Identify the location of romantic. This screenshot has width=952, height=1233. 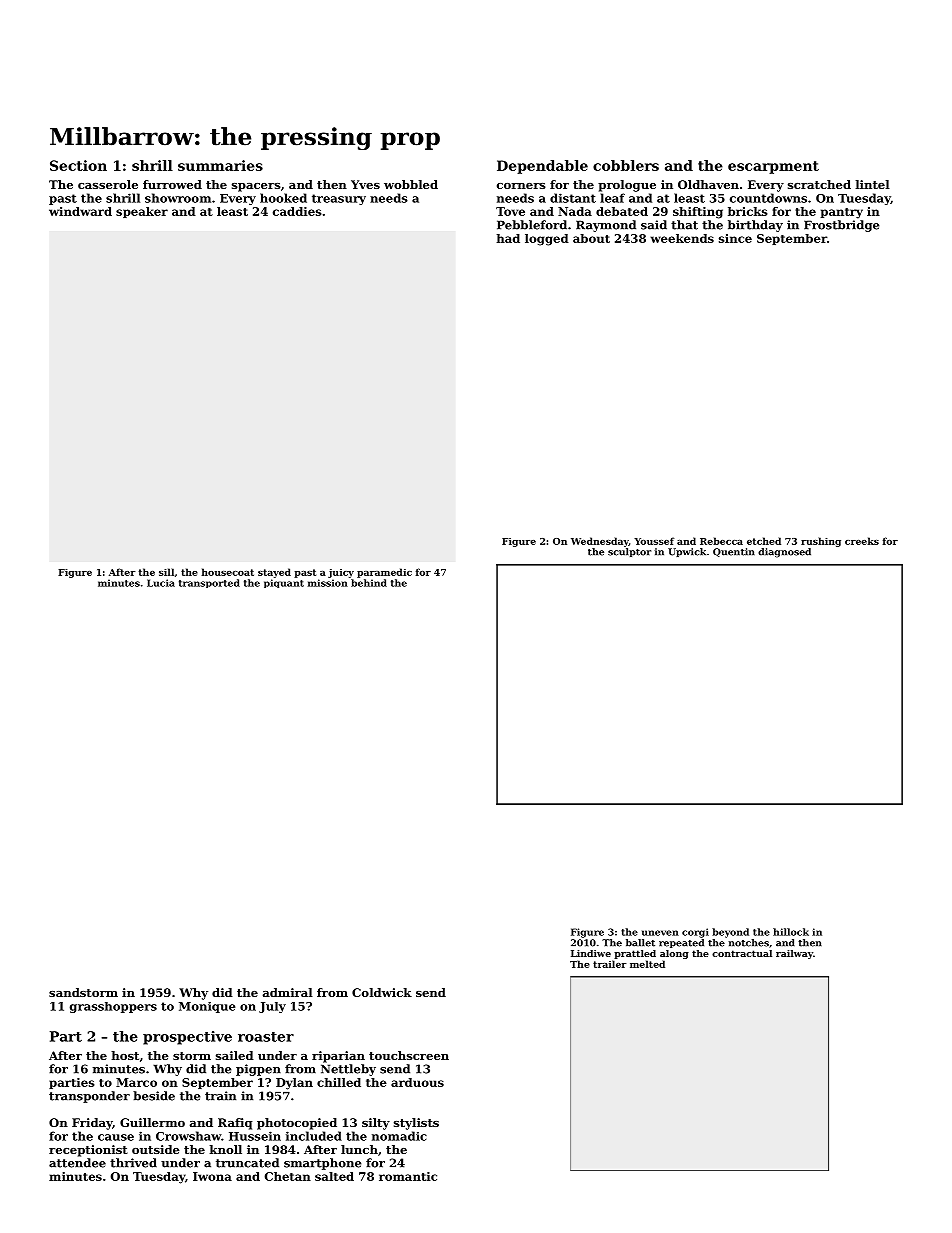
(408, 1176).
